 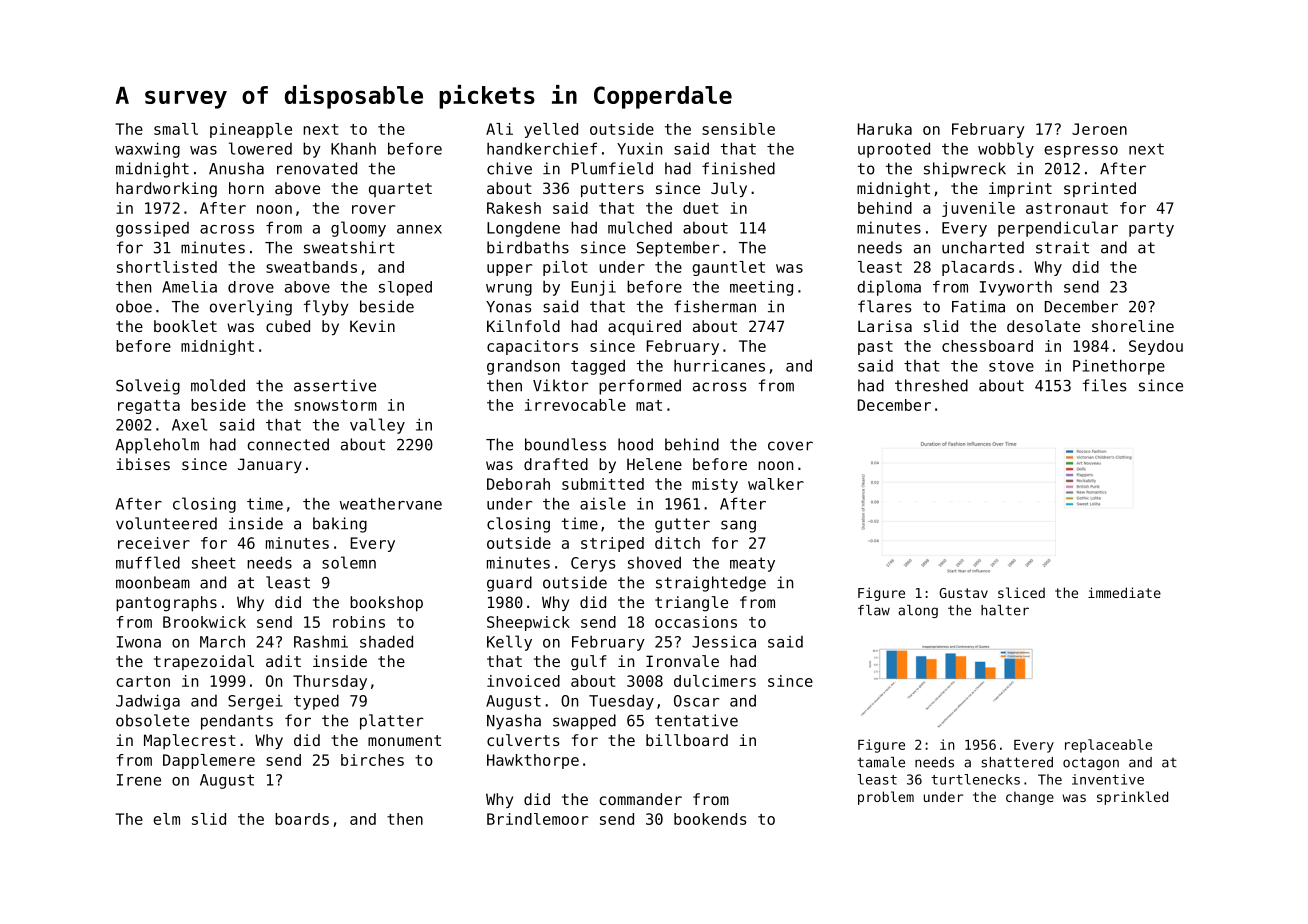 What do you see at coordinates (1133, 326) in the screenshot?
I see `shoreline` at bounding box center [1133, 326].
